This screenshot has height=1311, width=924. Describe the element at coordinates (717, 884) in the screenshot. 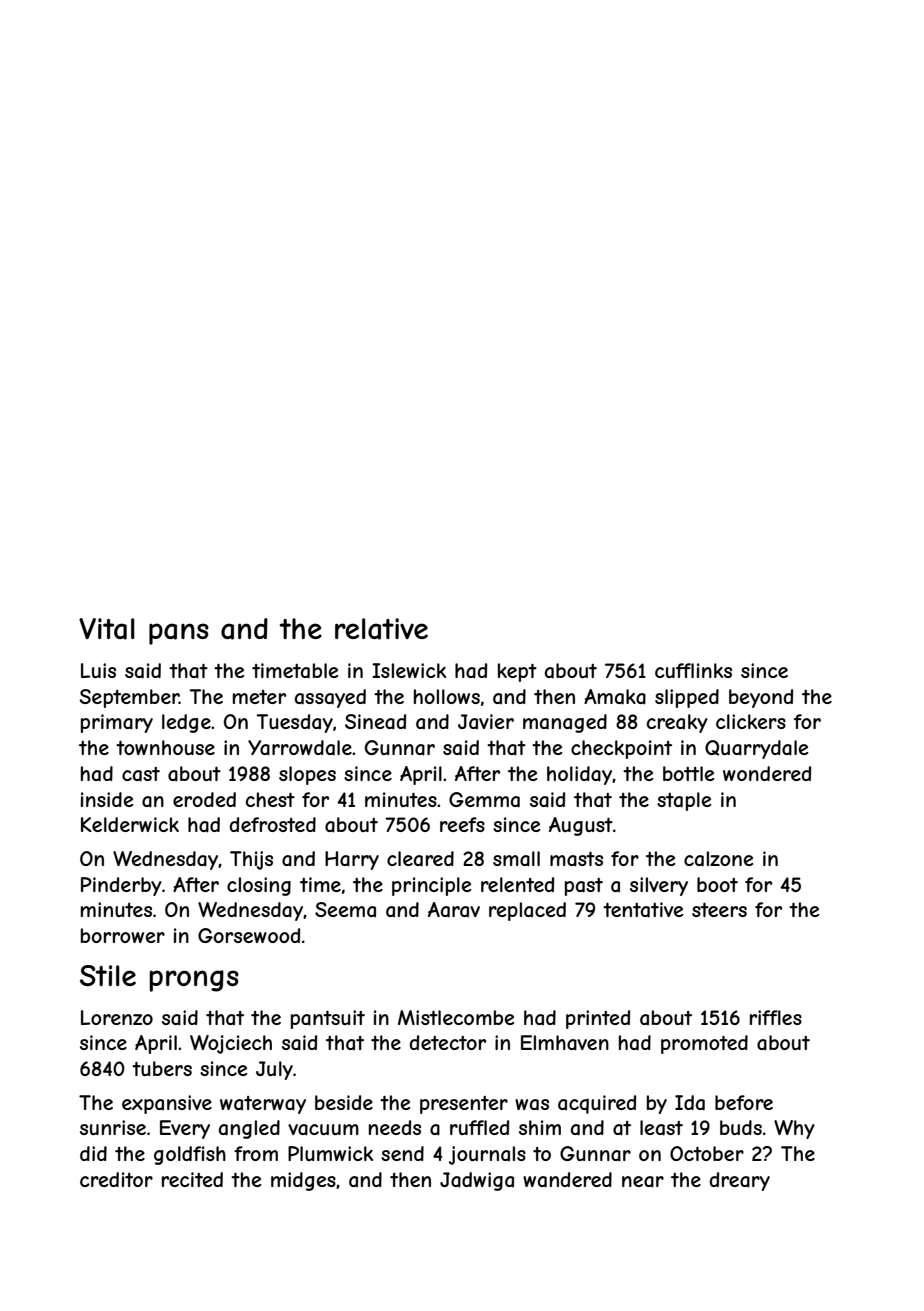

I see `boot` at that location.
